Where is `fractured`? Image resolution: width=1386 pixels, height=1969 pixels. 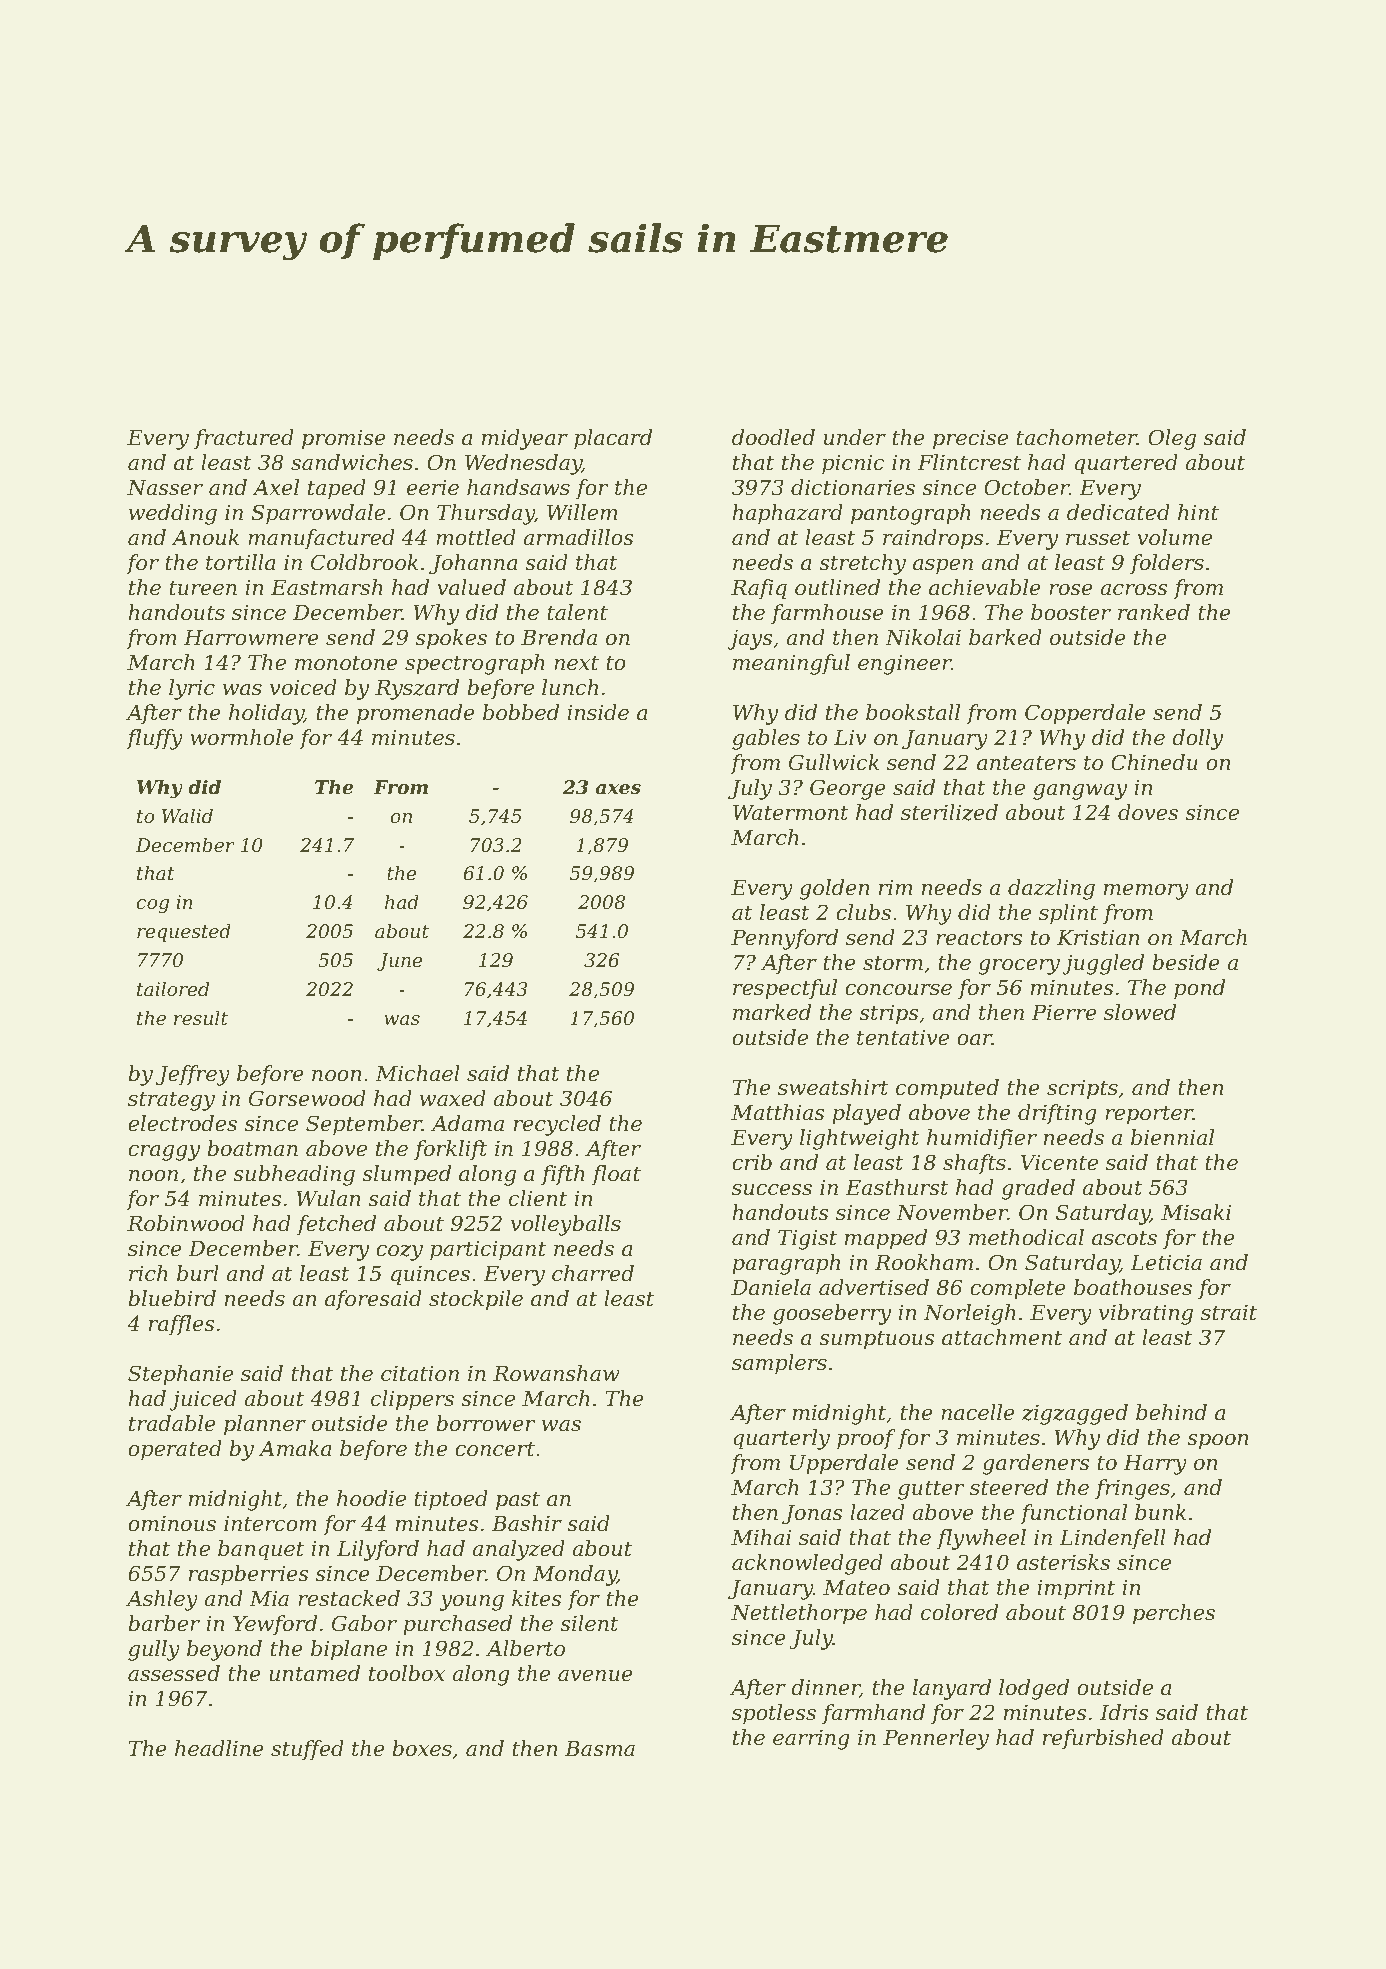
fractured is located at coordinates (244, 439).
